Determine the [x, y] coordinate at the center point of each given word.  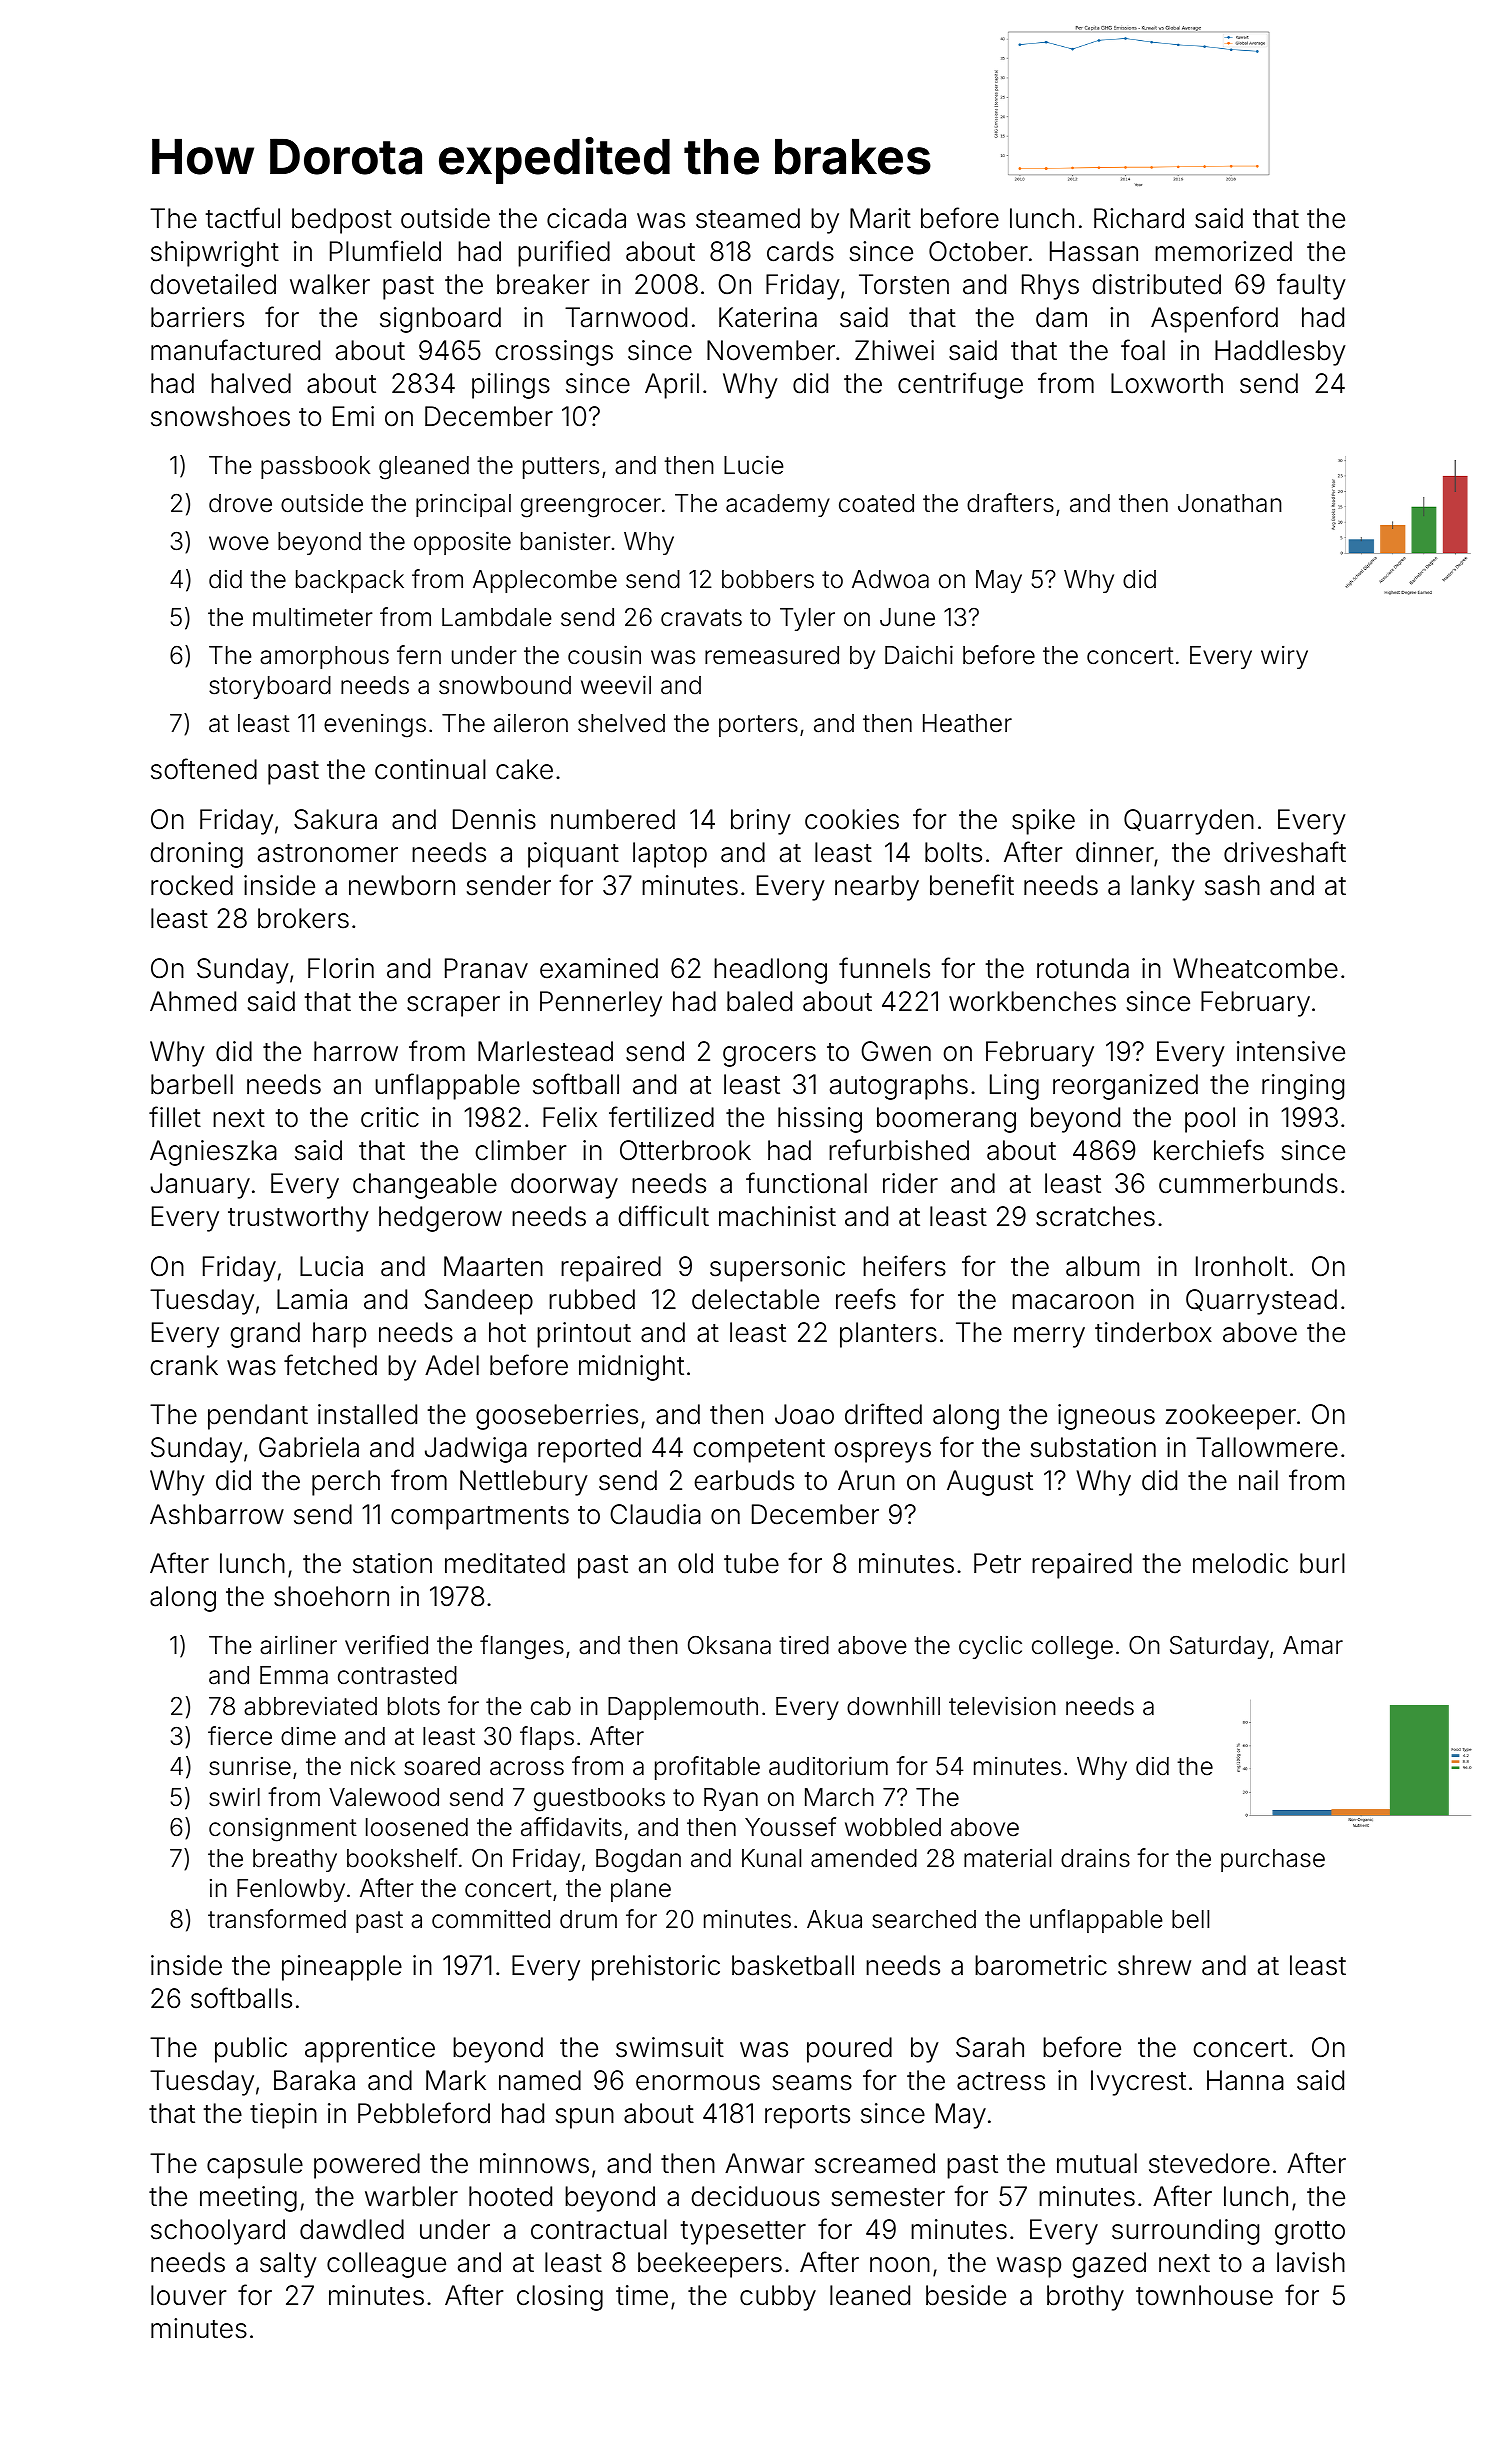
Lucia [331, 1266]
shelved [621, 723]
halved [251, 383]
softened [204, 769]
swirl [234, 1797]
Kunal [771, 1858]
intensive [1291, 1051]
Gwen [896, 1051]
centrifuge [960, 385]
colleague [386, 2265]
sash [1232, 885]
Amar [1313, 1645]
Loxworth [1167, 383]
